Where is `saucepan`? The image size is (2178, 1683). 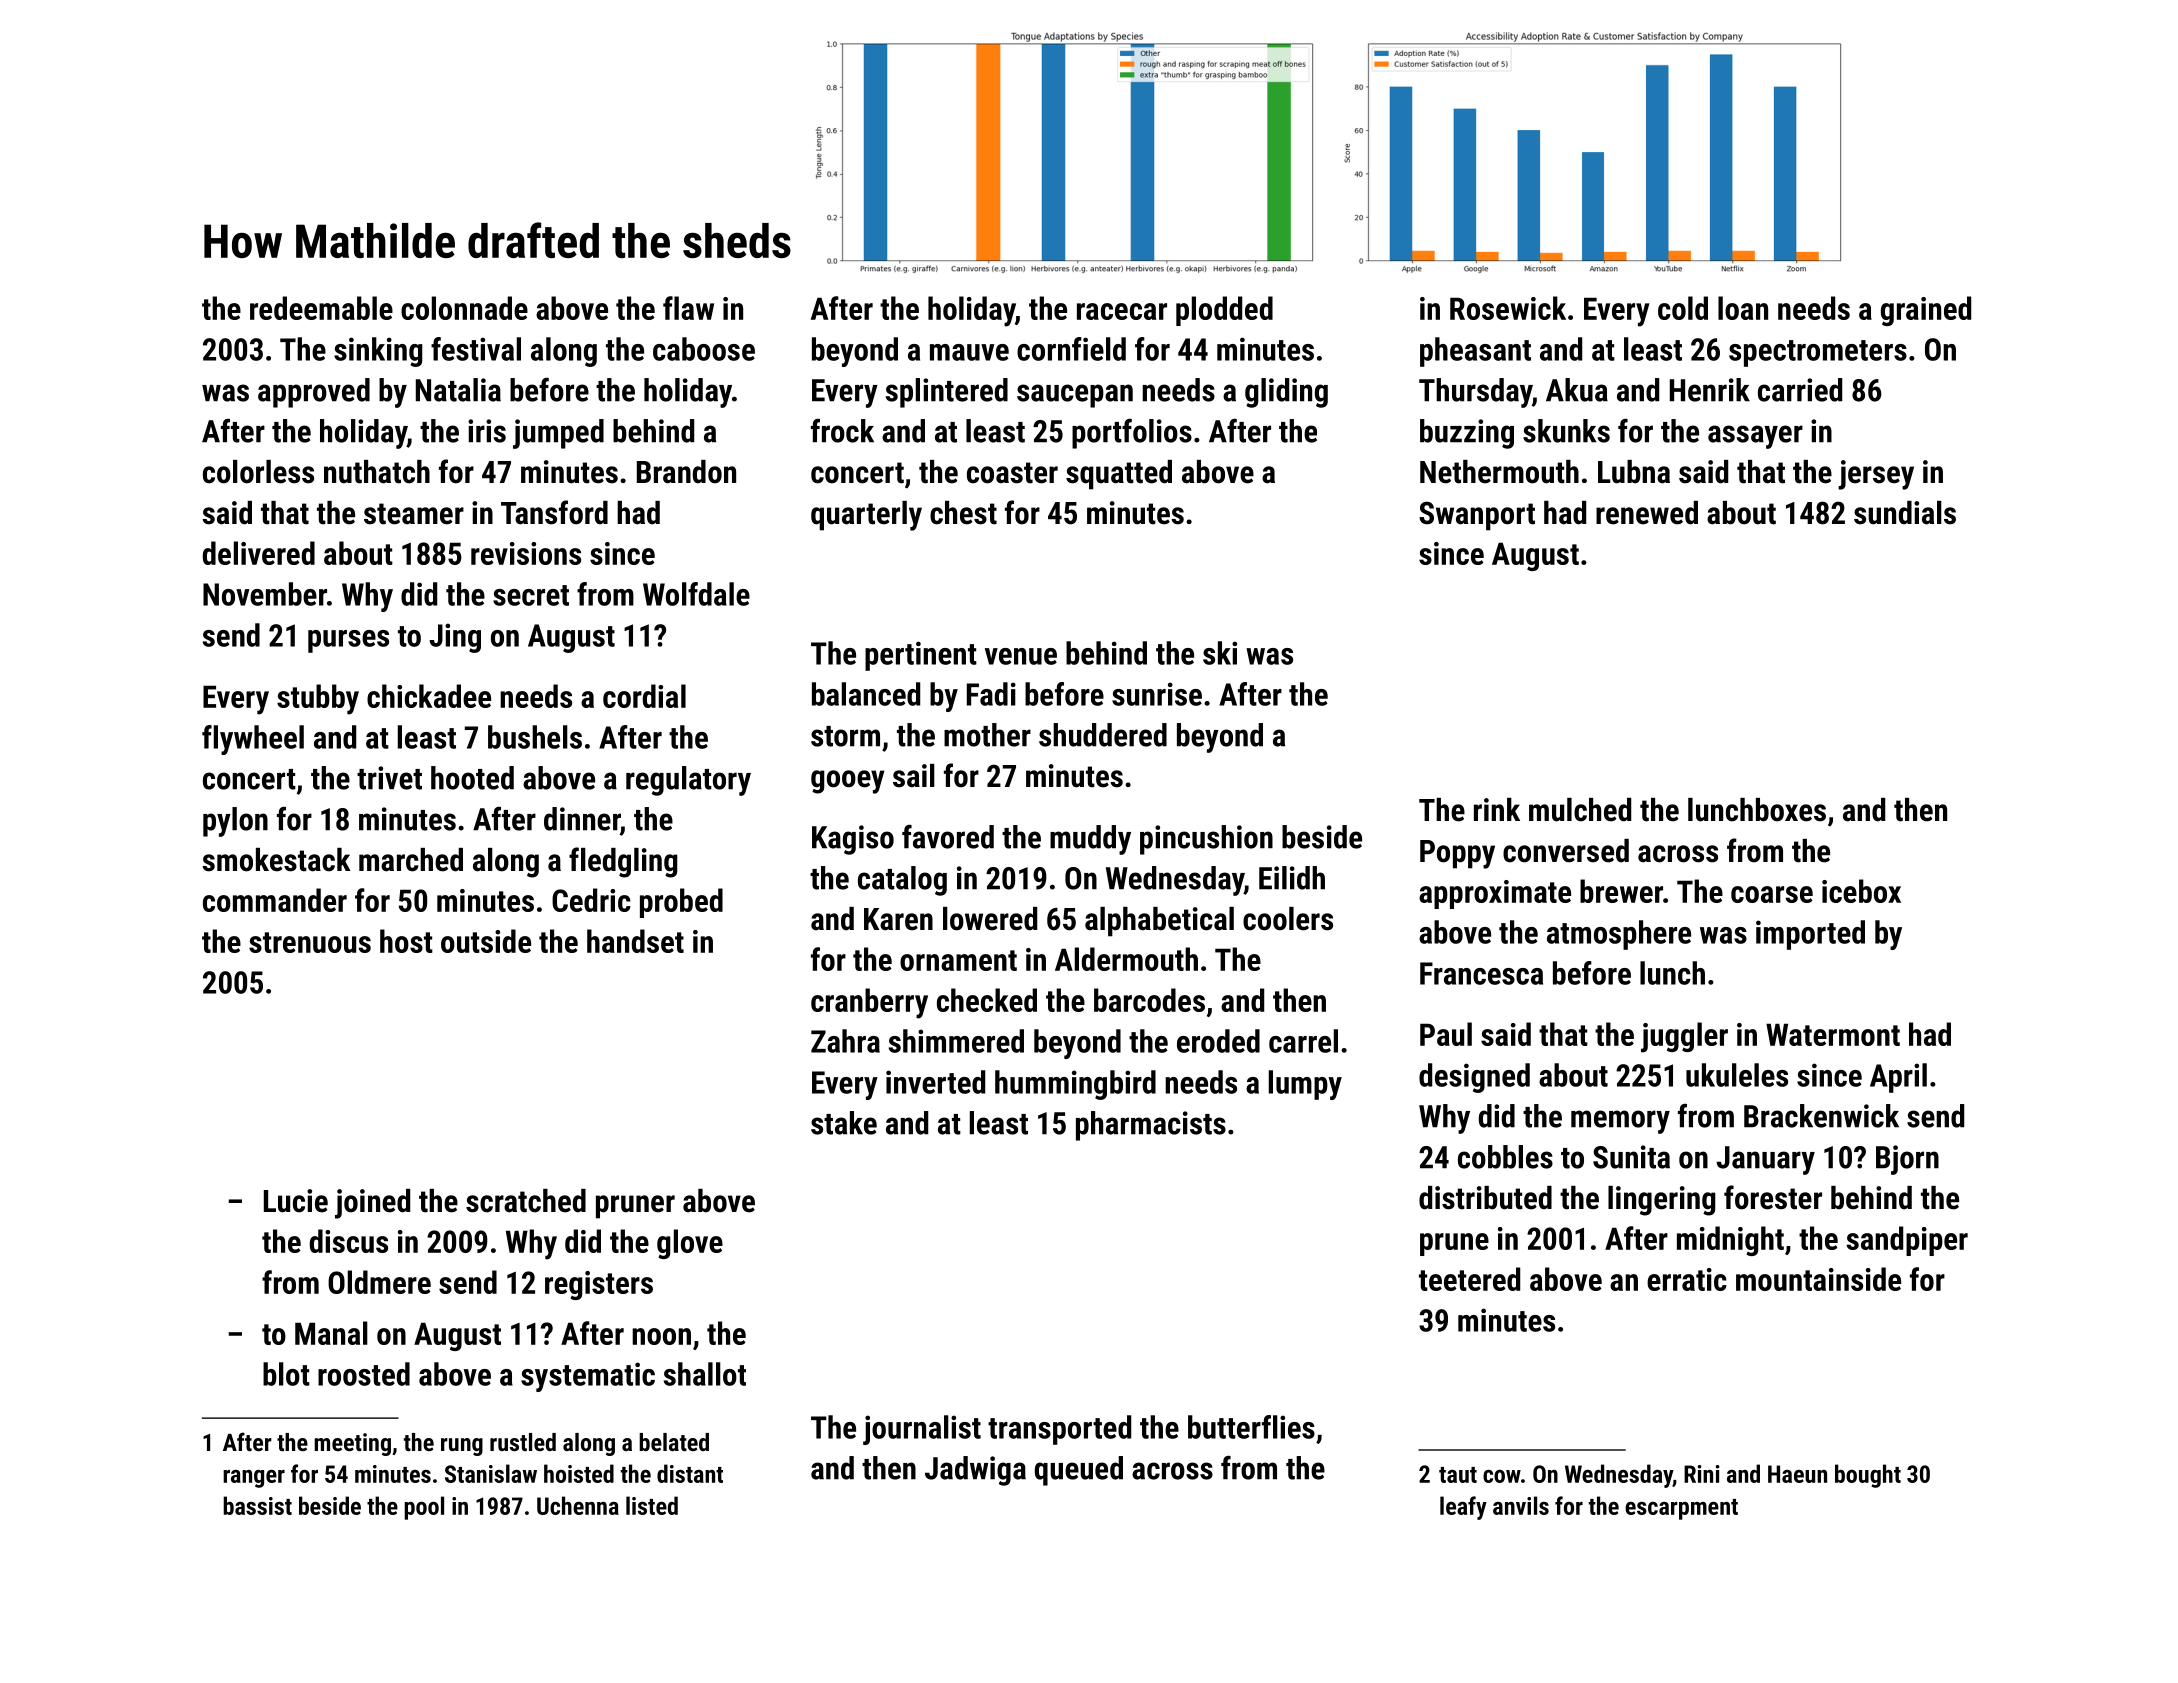 saucepan is located at coordinates (1075, 396).
